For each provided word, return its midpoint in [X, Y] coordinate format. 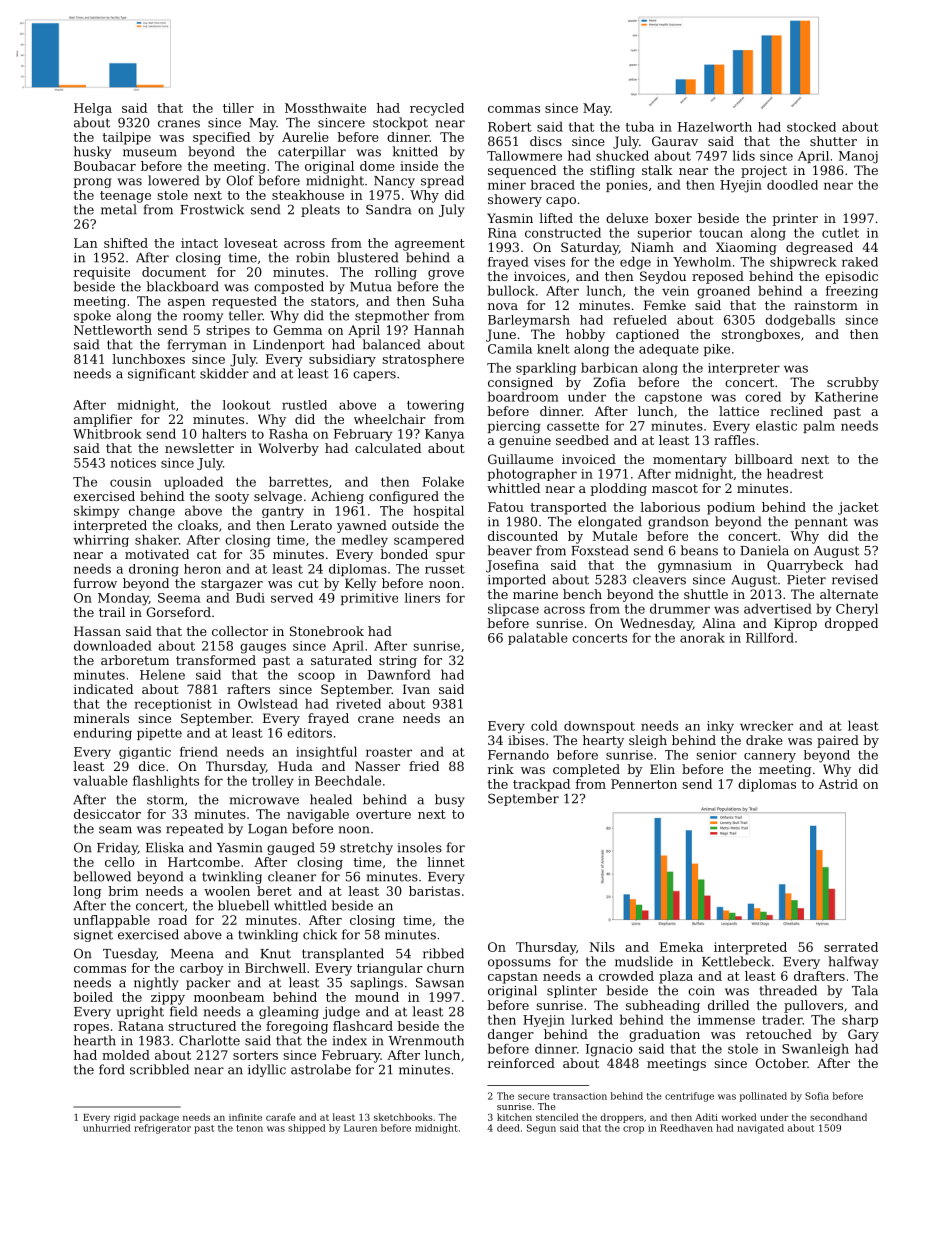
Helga [93, 109]
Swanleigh [815, 1050]
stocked [811, 127]
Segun [541, 1129]
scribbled [159, 1069]
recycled [437, 109]
